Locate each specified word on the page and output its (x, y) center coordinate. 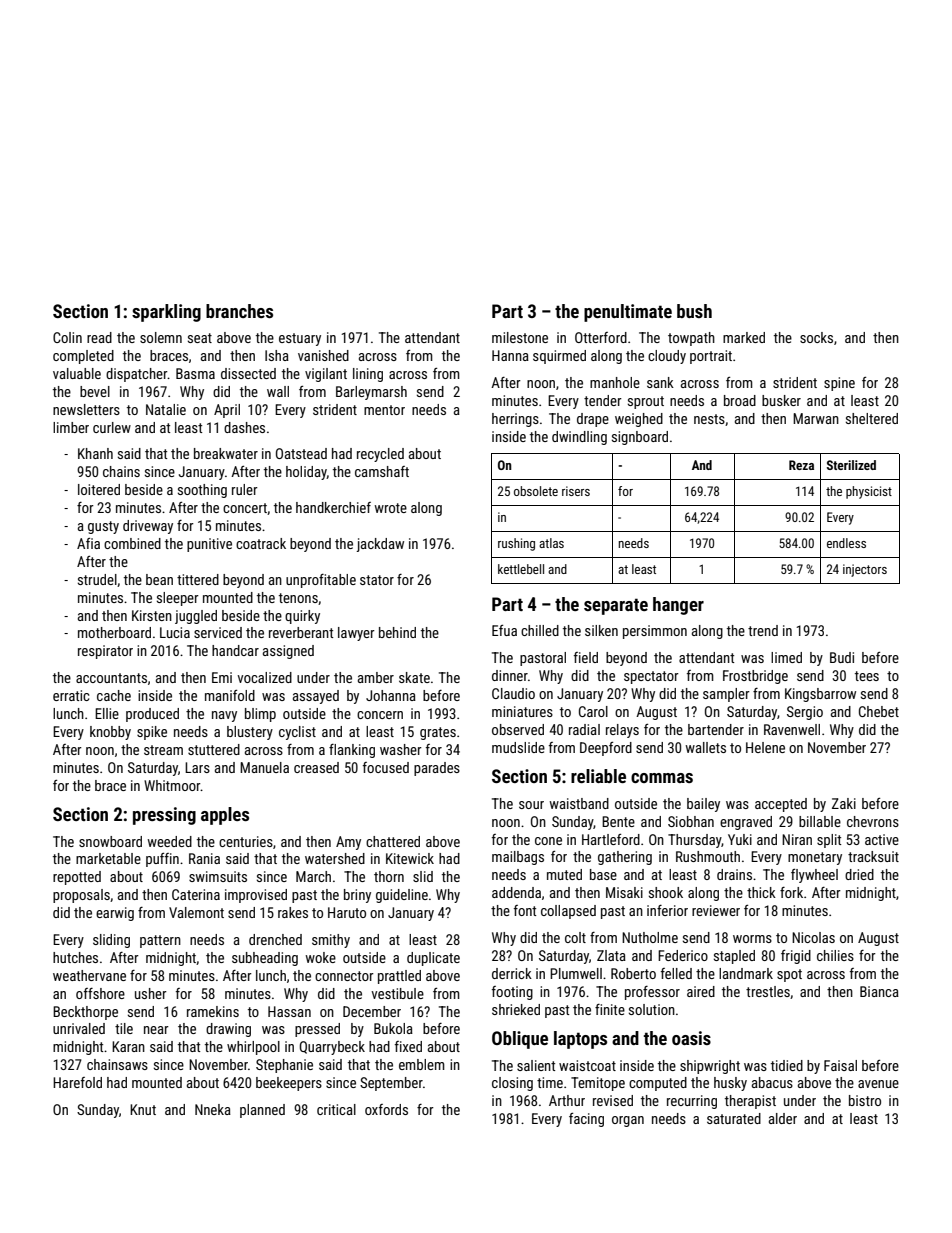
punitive (209, 545)
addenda (516, 892)
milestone (520, 337)
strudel (97, 579)
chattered (393, 841)
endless (846, 543)
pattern (160, 941)
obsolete (536, 491)
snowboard (110, 841)
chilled (540, 630)
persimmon (655, 632)
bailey (703, 805)
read (99, 337)
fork (791, 892)
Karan (128, 1046)
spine (839, 384)
